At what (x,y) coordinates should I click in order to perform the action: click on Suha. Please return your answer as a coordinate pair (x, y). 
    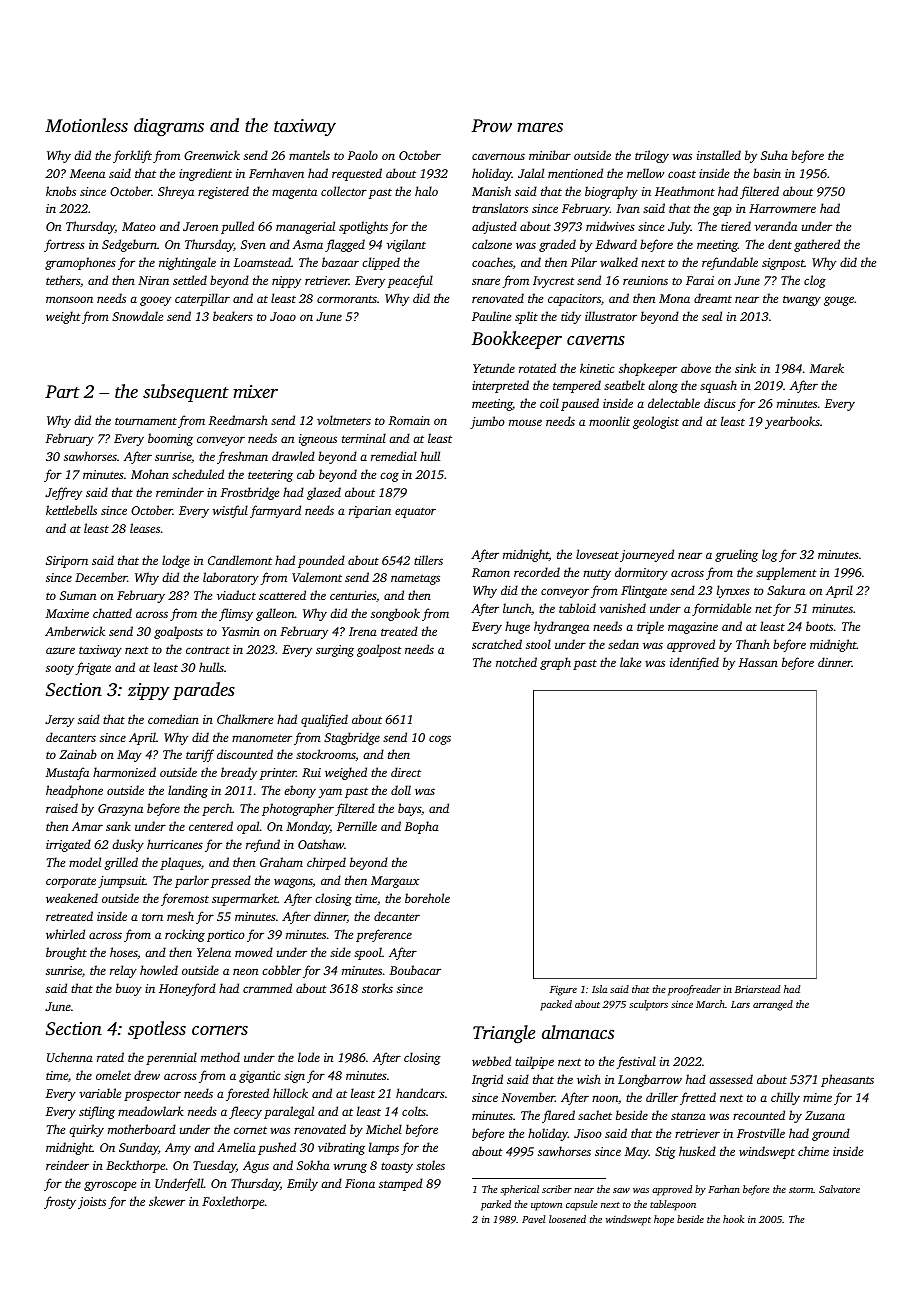
    Looking at the image, I should click on (774, 155).
